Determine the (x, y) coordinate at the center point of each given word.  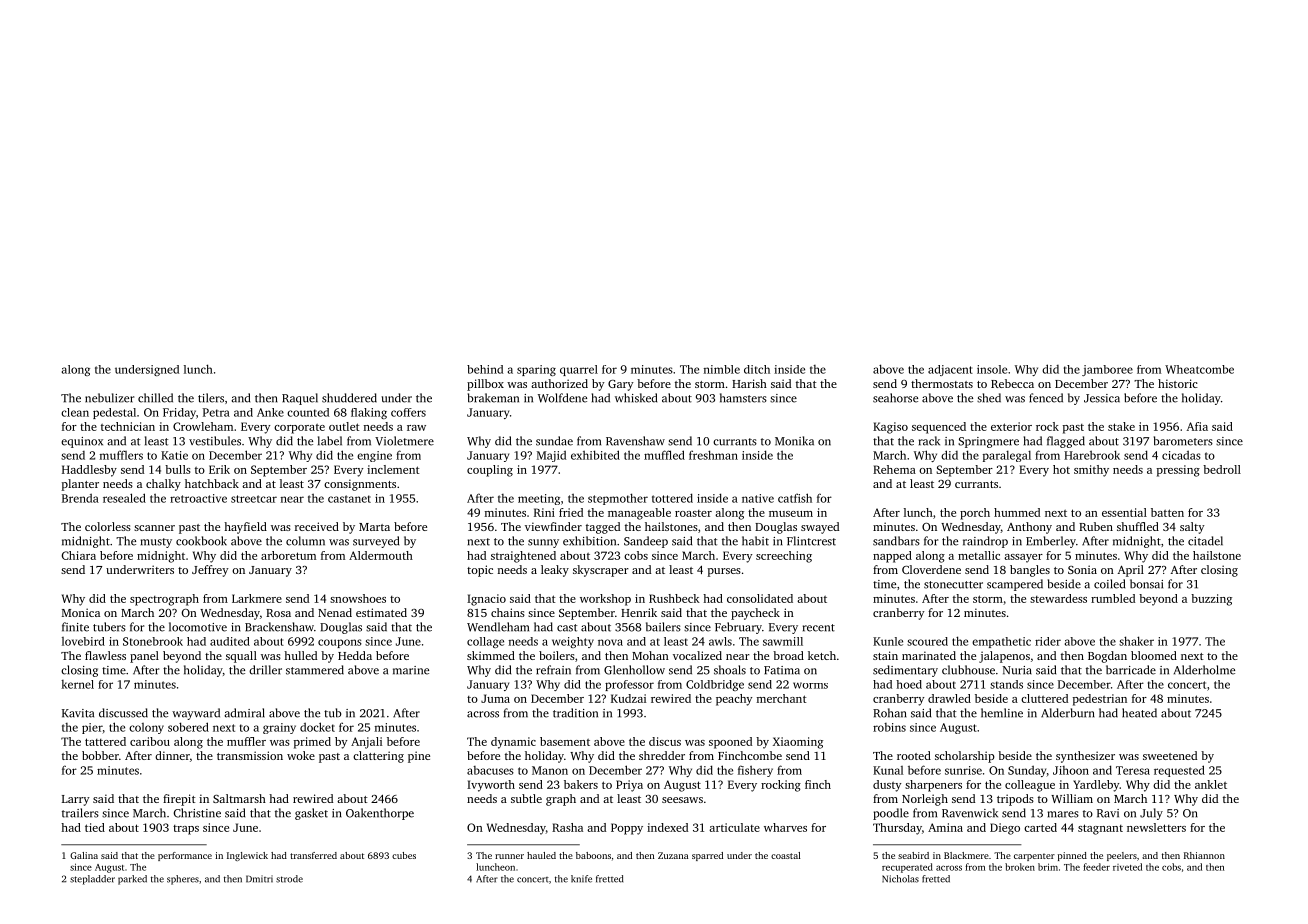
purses (724, 572)
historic (1178, 383)
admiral (244, 713)
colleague (1030, 786)
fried (571, 512)
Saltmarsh (239, 798)
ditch (757, 369)
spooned (730, 743)
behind (485, 369)
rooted (914, 755)
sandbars (896, 541)
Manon (550, 770)
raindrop (985, 542)
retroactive (198, 498)
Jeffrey (210, 571)
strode (289, 879)
